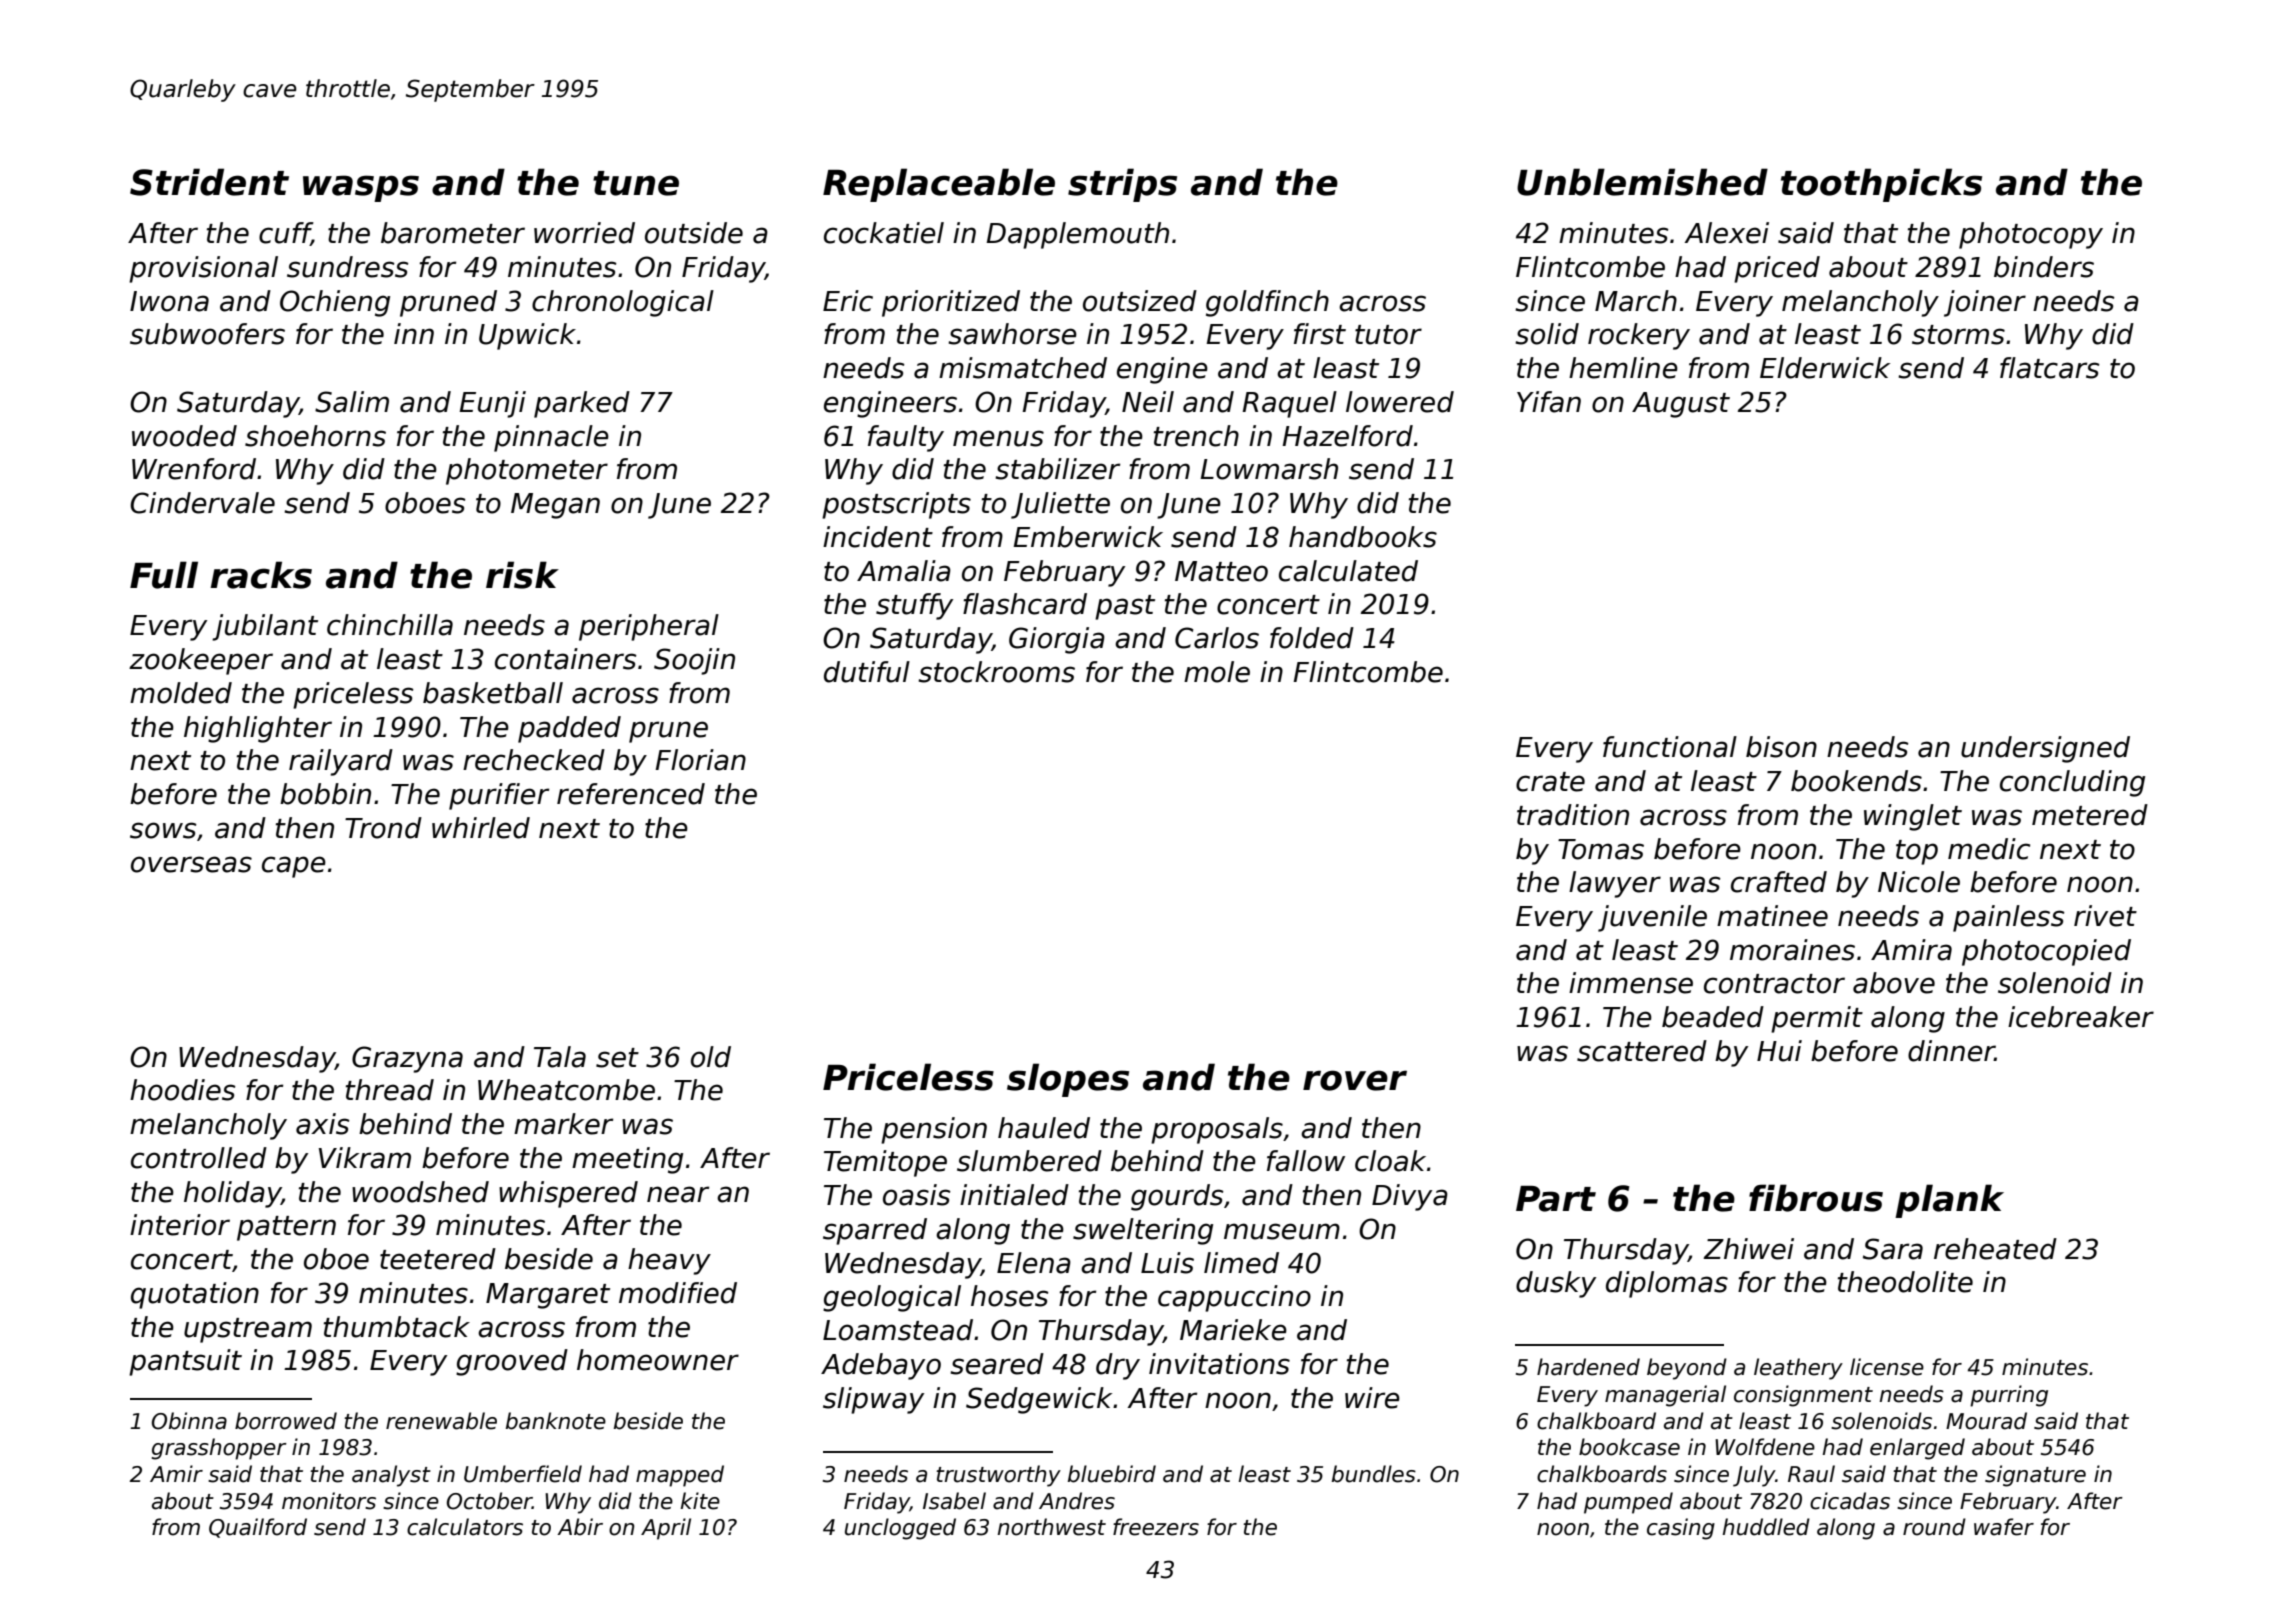 This page has height=1620, width=2292. I want to click on Strident, so click(209, 182).
